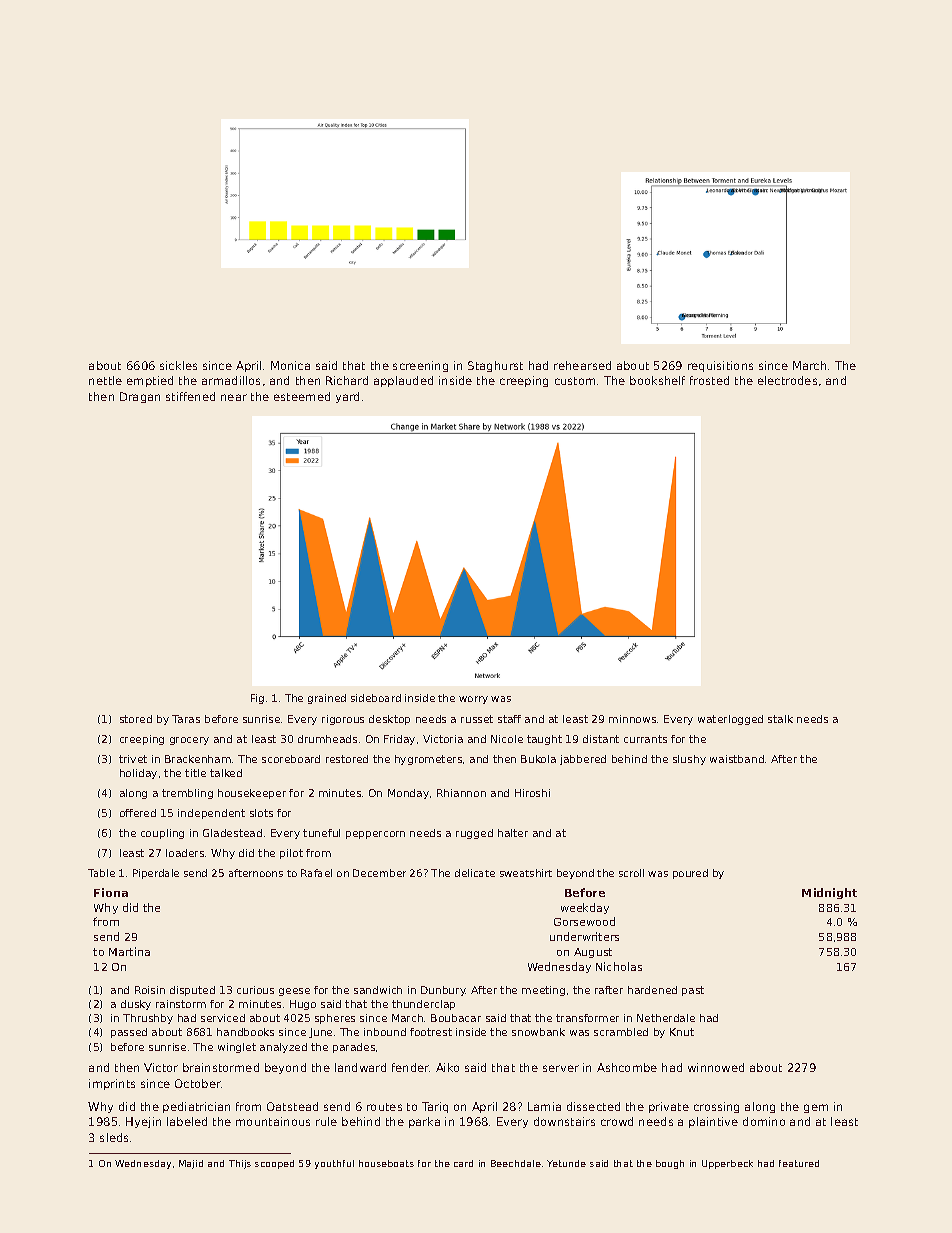 The height and width of the document is (1233, 952). What do you see at coordinates (274, 1164) in the document?
I see `scooped` at bounding box center [274, 1164].
